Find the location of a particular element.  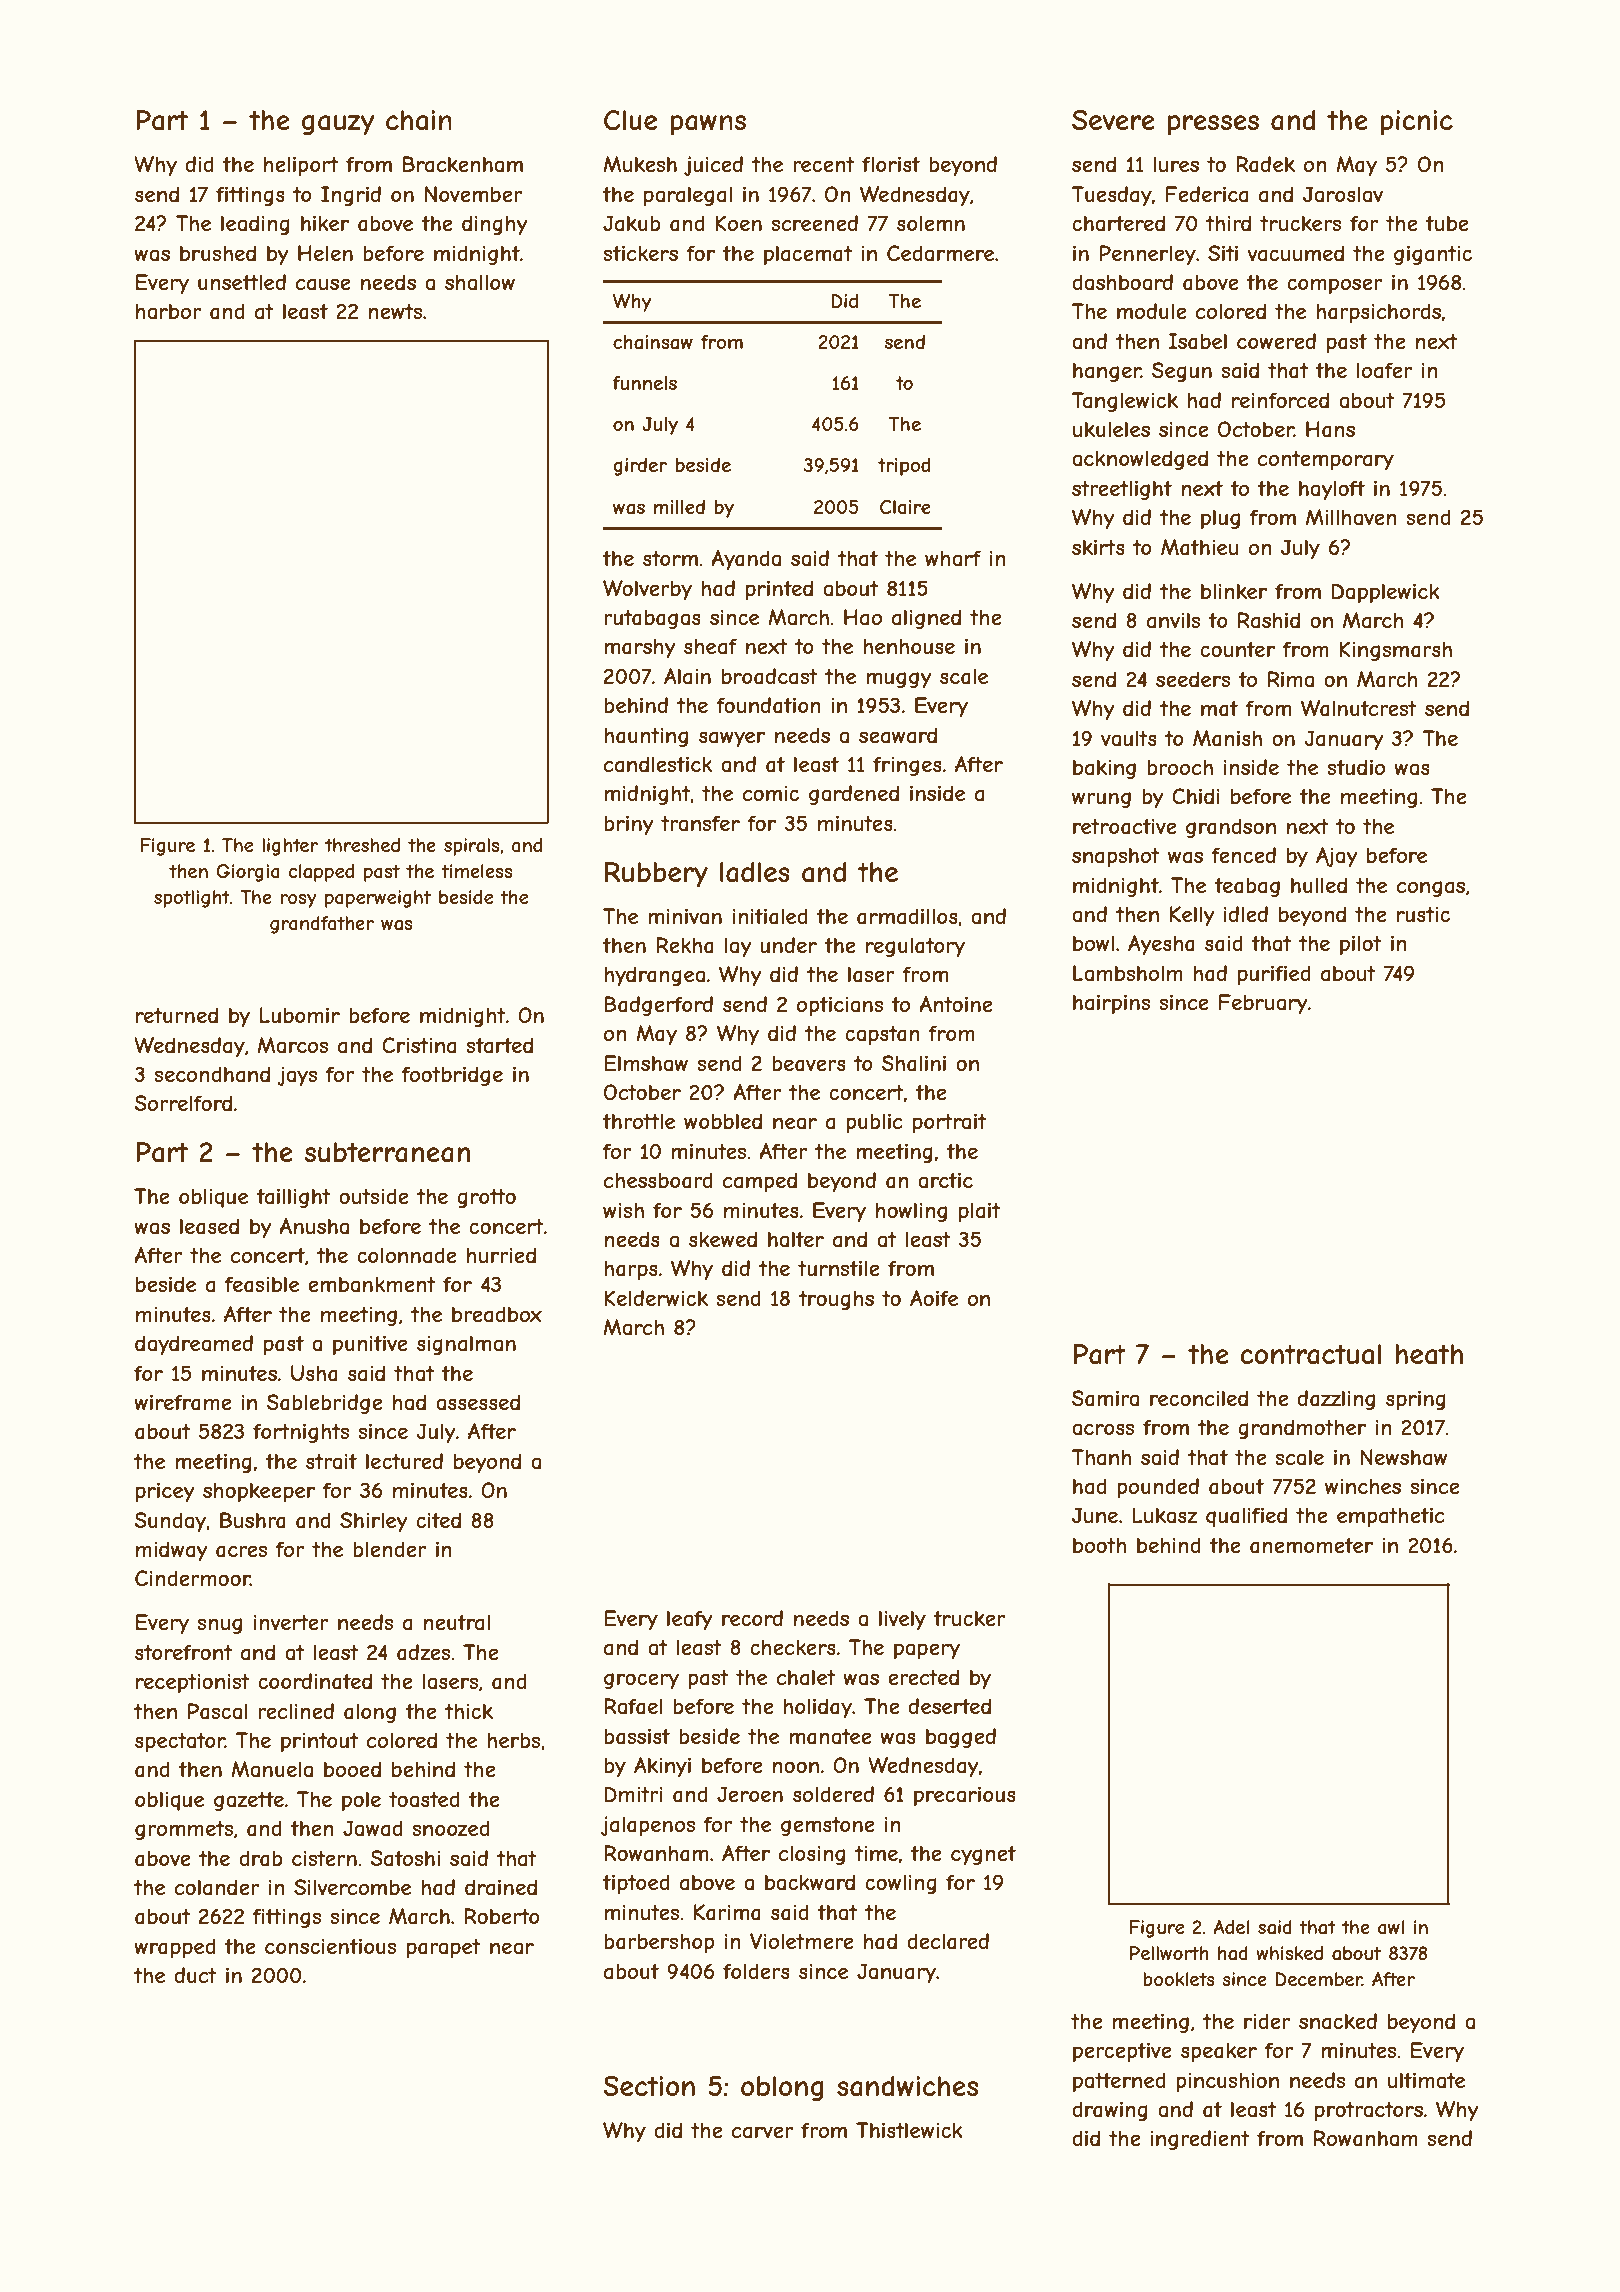

Aoife is located at coordinates (934, 1298).
